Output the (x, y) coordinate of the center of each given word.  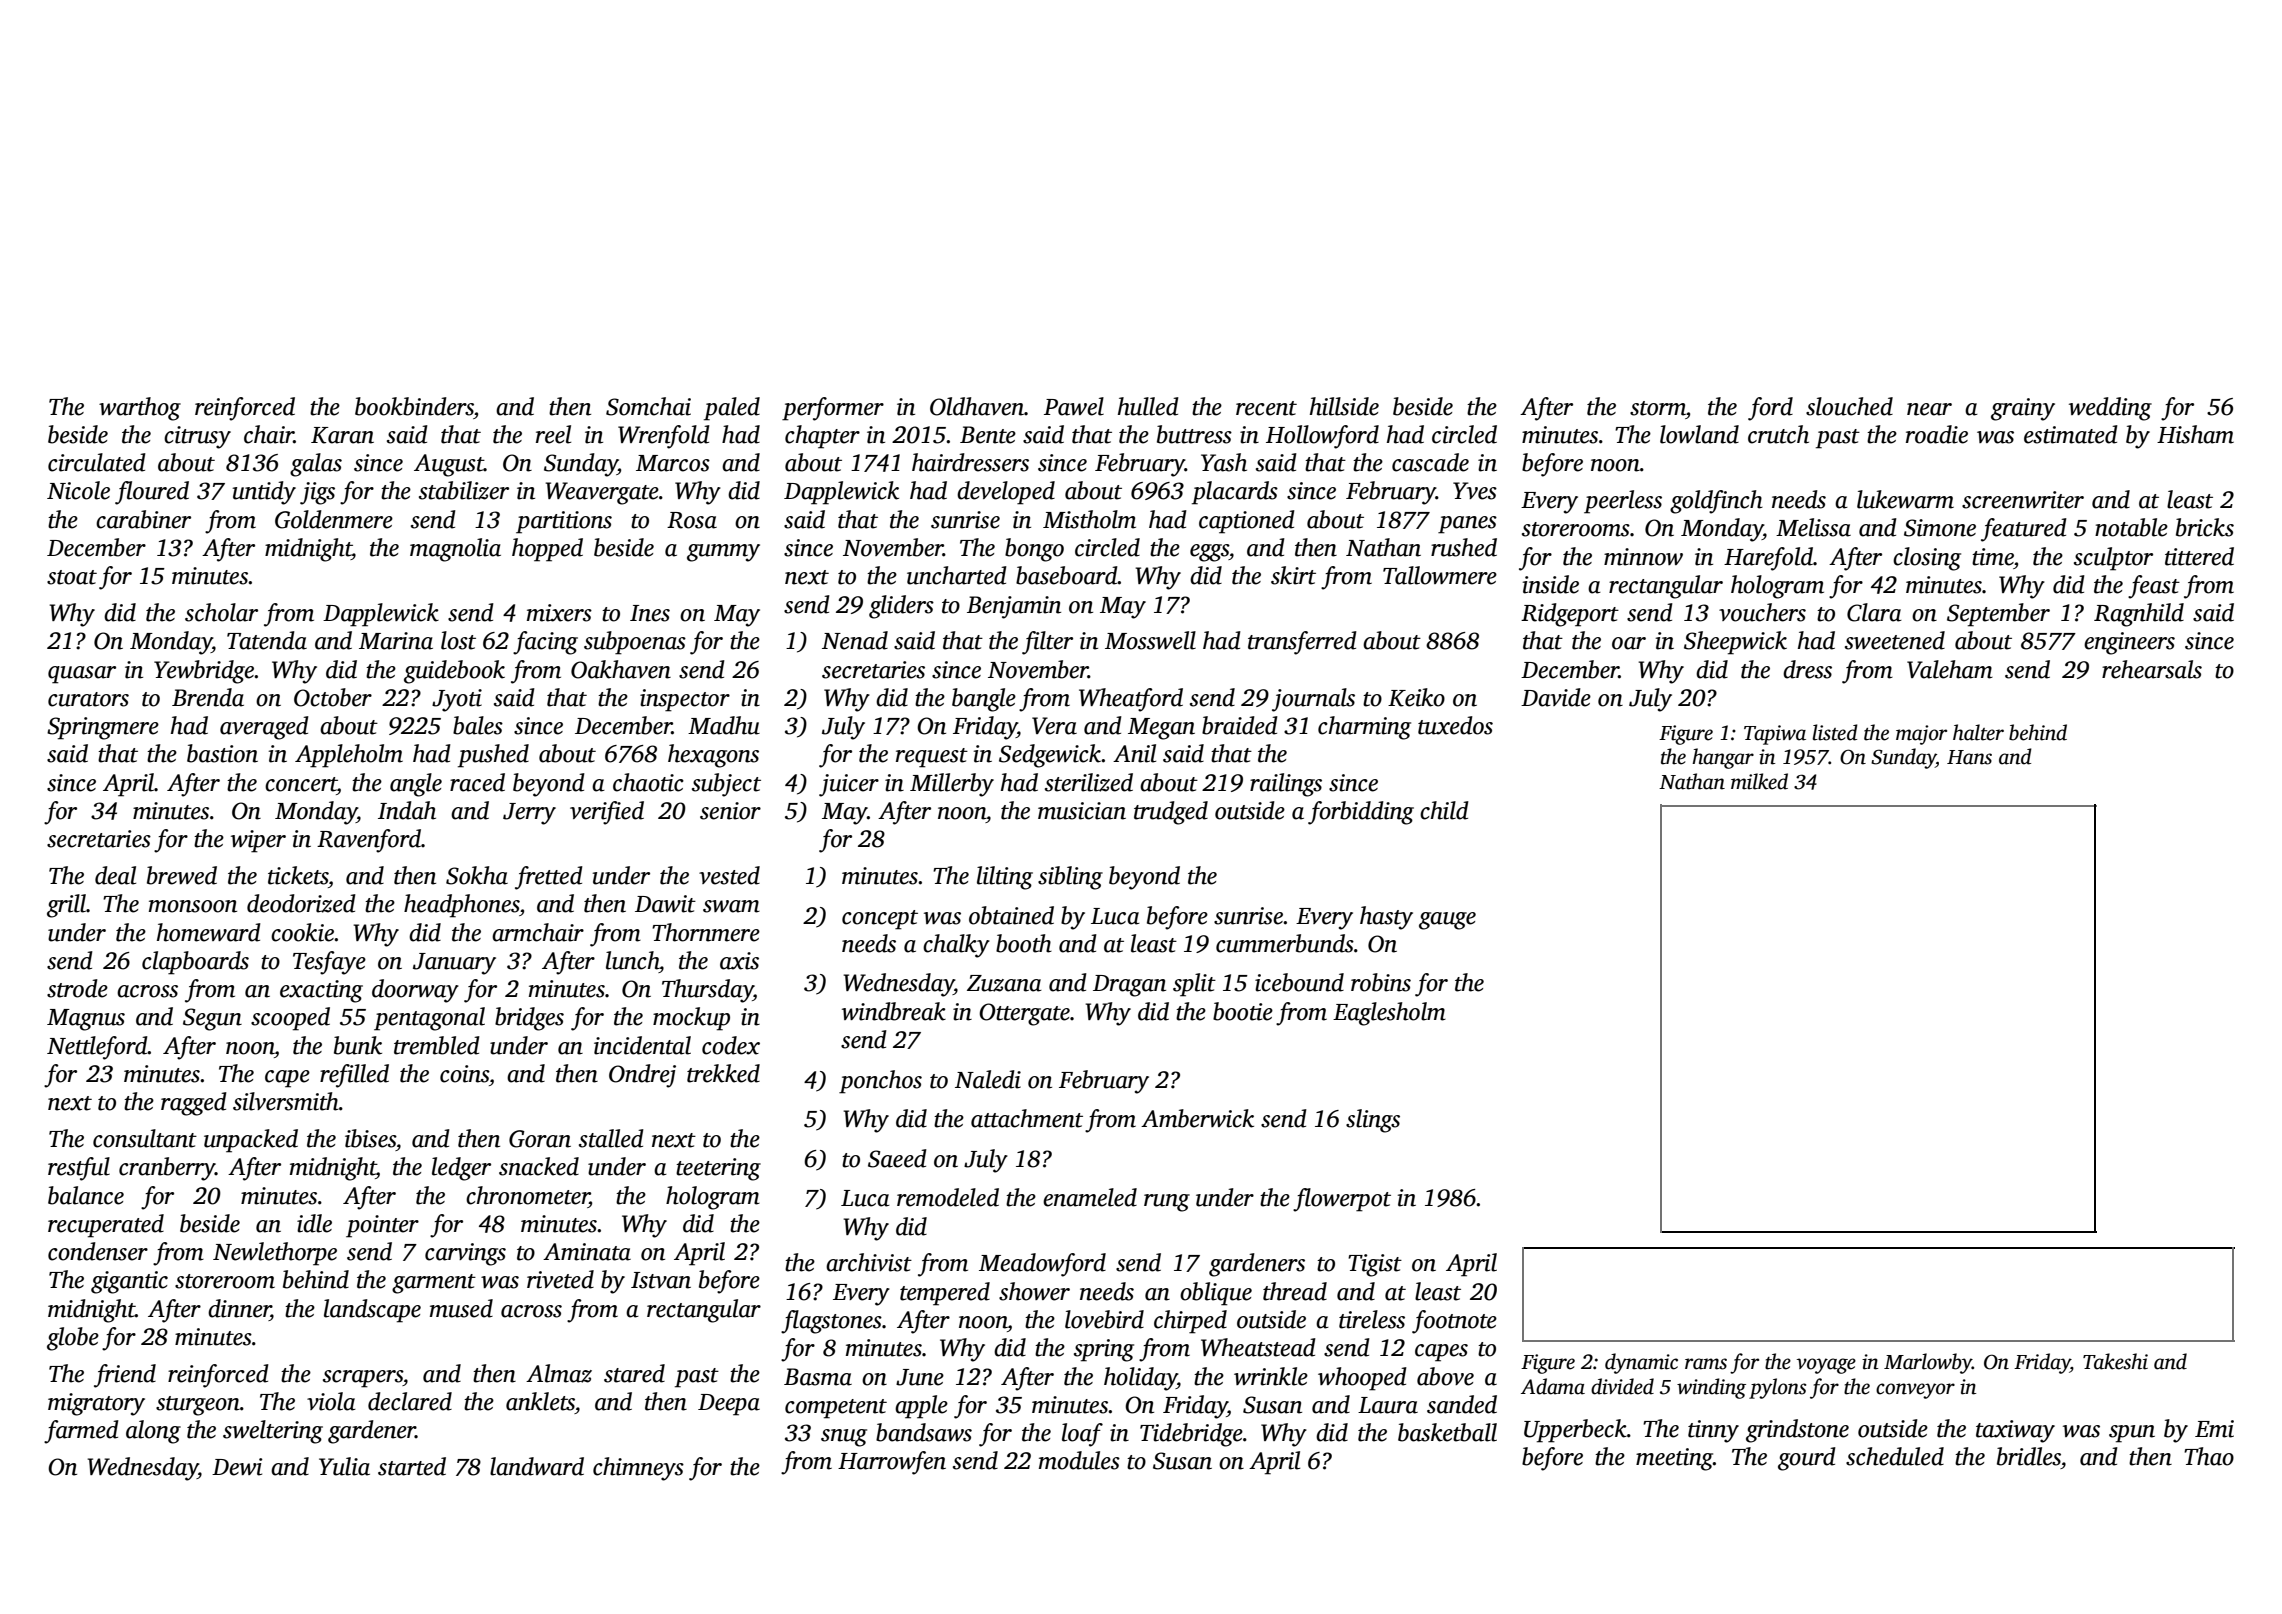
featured (2024, 530)
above (1445, 1376)
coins (464, 1074)
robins (1381, 982)
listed (1835, 732)
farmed (81, 1432)
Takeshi (2115, 1361)
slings (1373, 1121)
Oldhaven (977, 406)
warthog (140, 409)
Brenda (208, 697)
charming (1364, 728)
